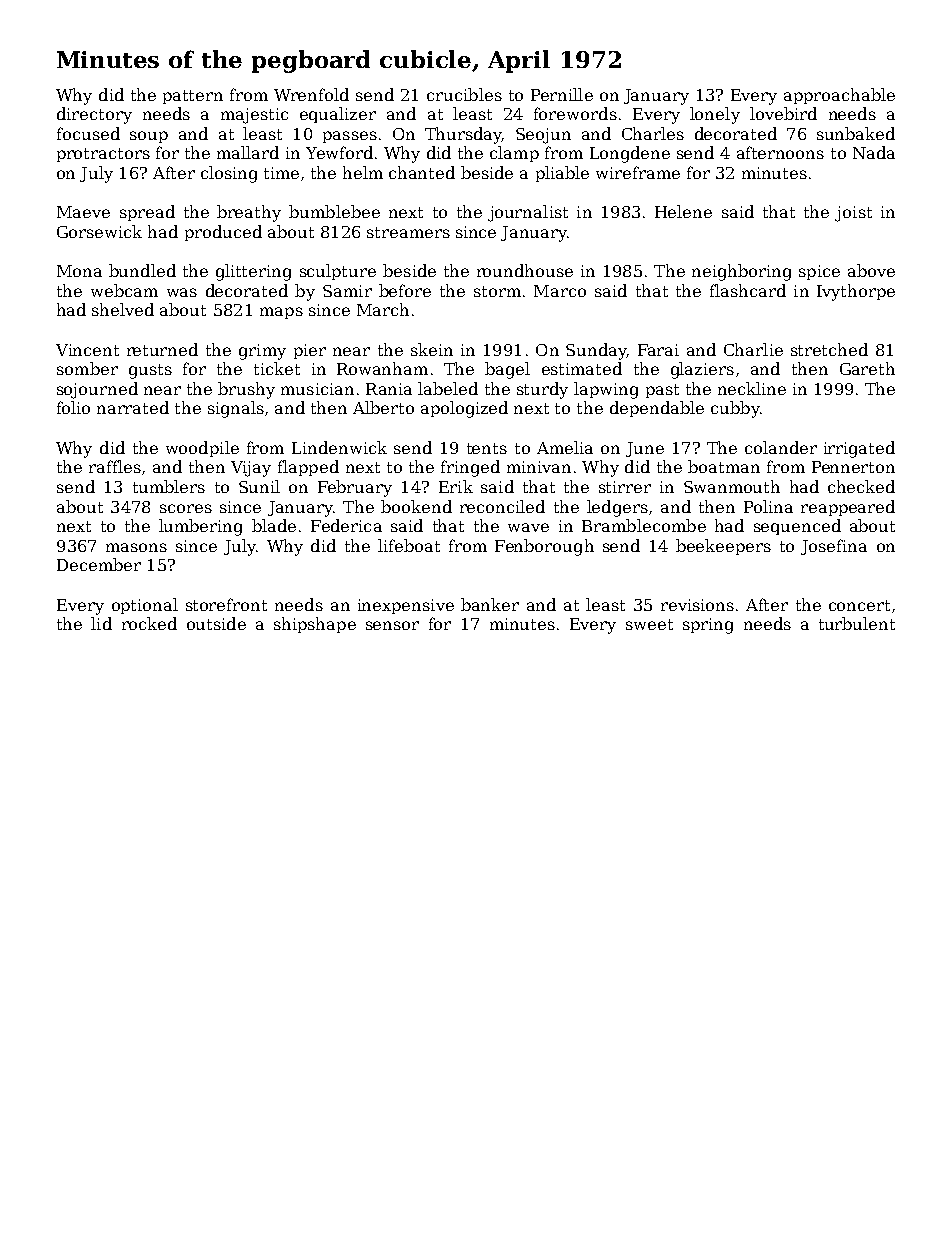  What do you see at coordinates (87, 368) in the document?
I see `somber` at bounding box center [87, 368].
